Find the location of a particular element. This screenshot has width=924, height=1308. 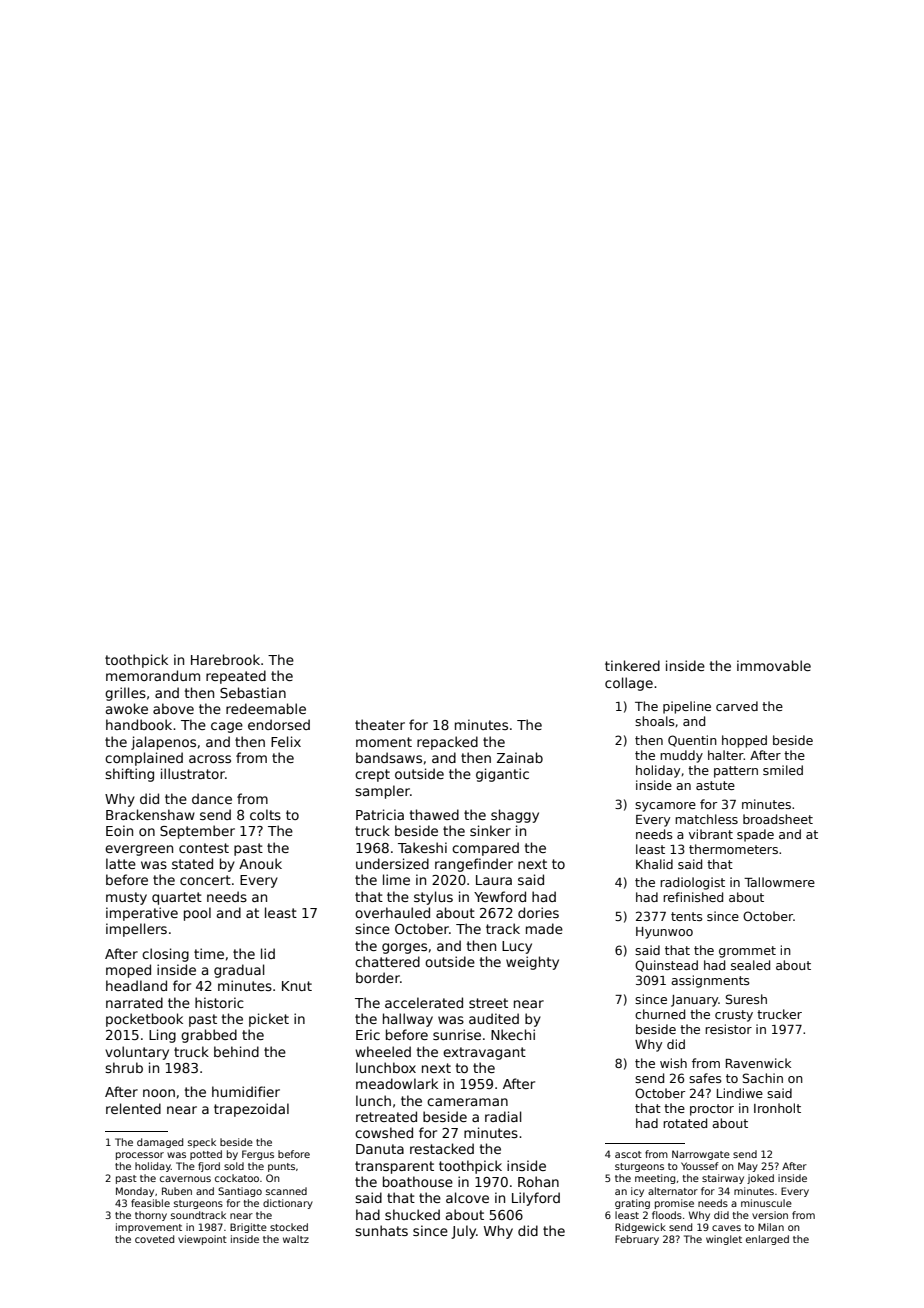

January is located at coordinates (695, 1001).
